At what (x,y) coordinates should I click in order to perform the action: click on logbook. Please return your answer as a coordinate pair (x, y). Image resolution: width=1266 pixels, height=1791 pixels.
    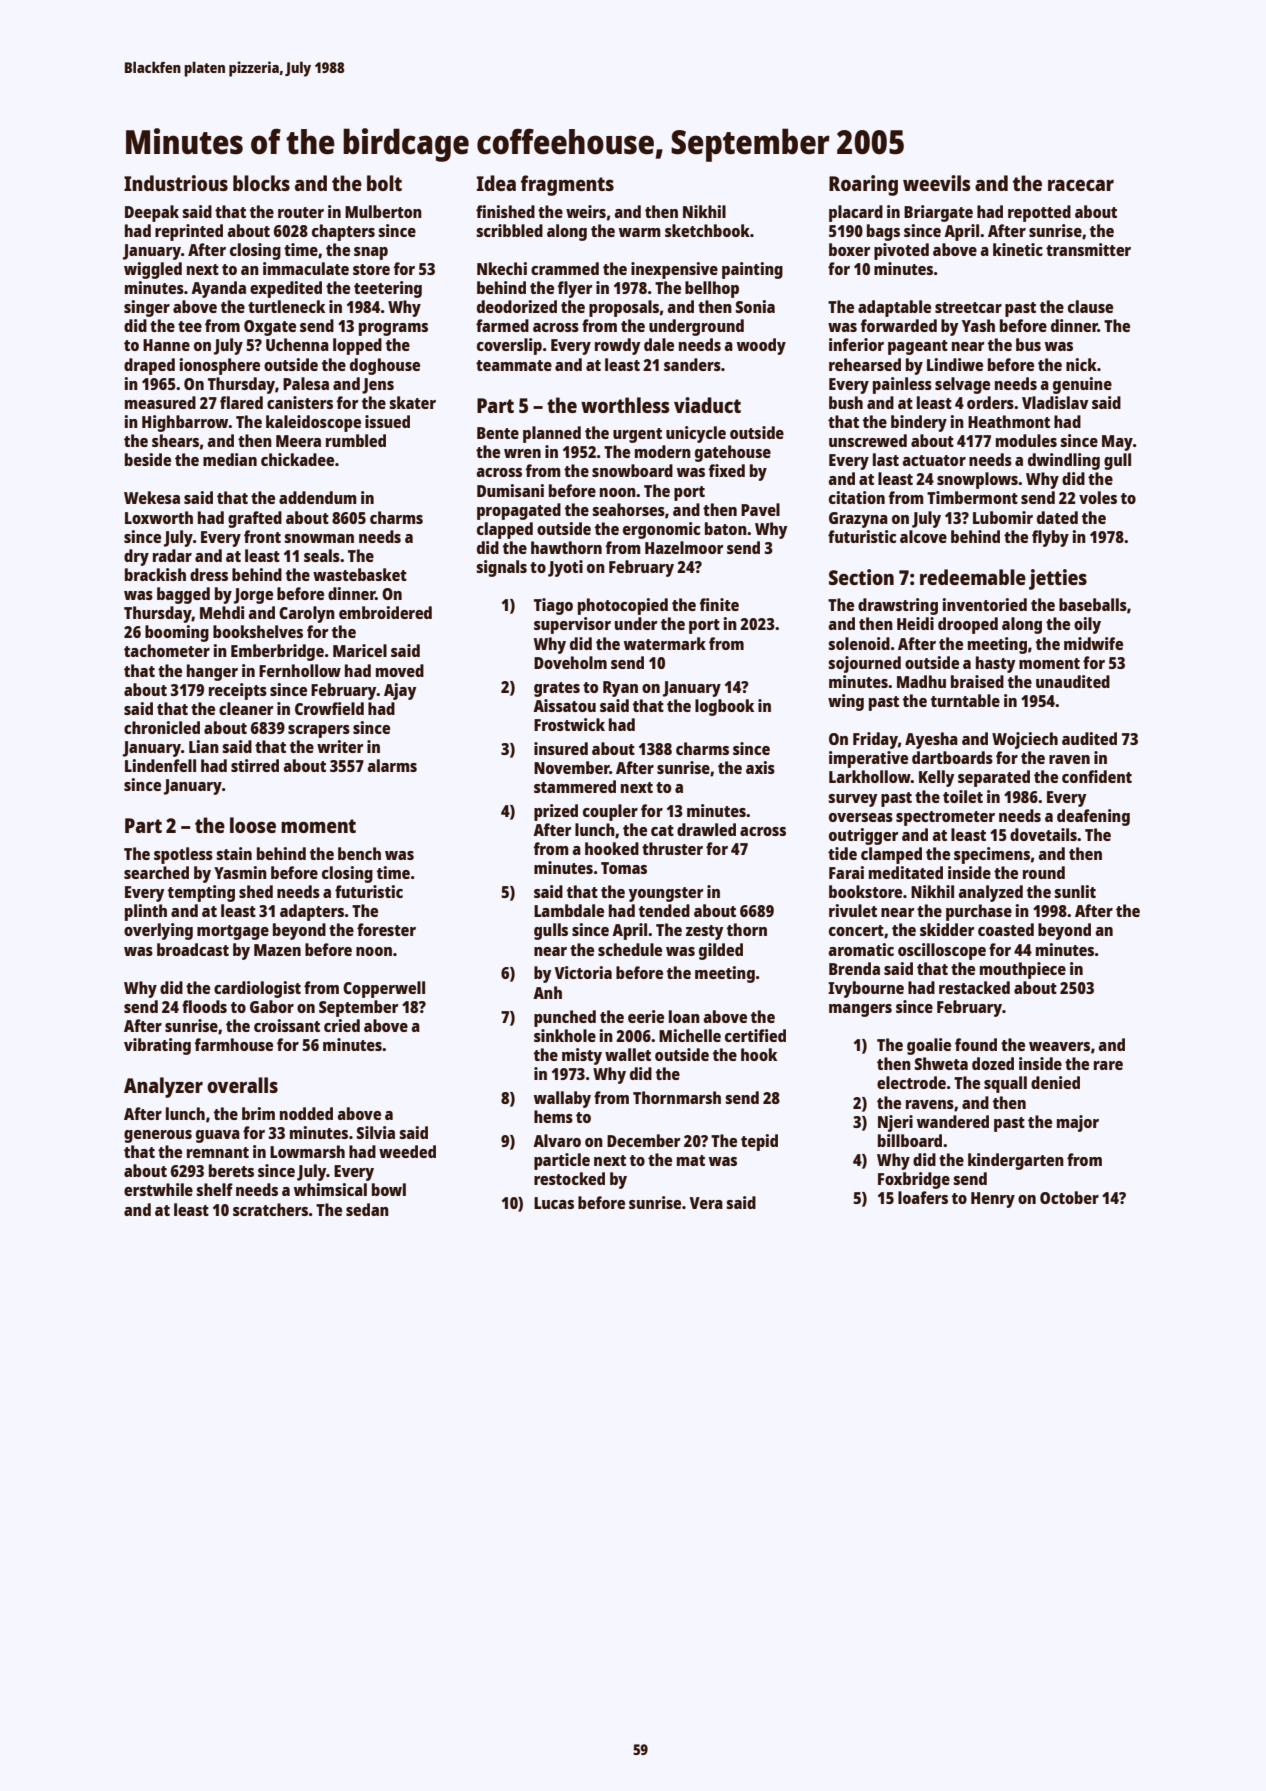
    Looking at the image, I should click on (724, 707).
